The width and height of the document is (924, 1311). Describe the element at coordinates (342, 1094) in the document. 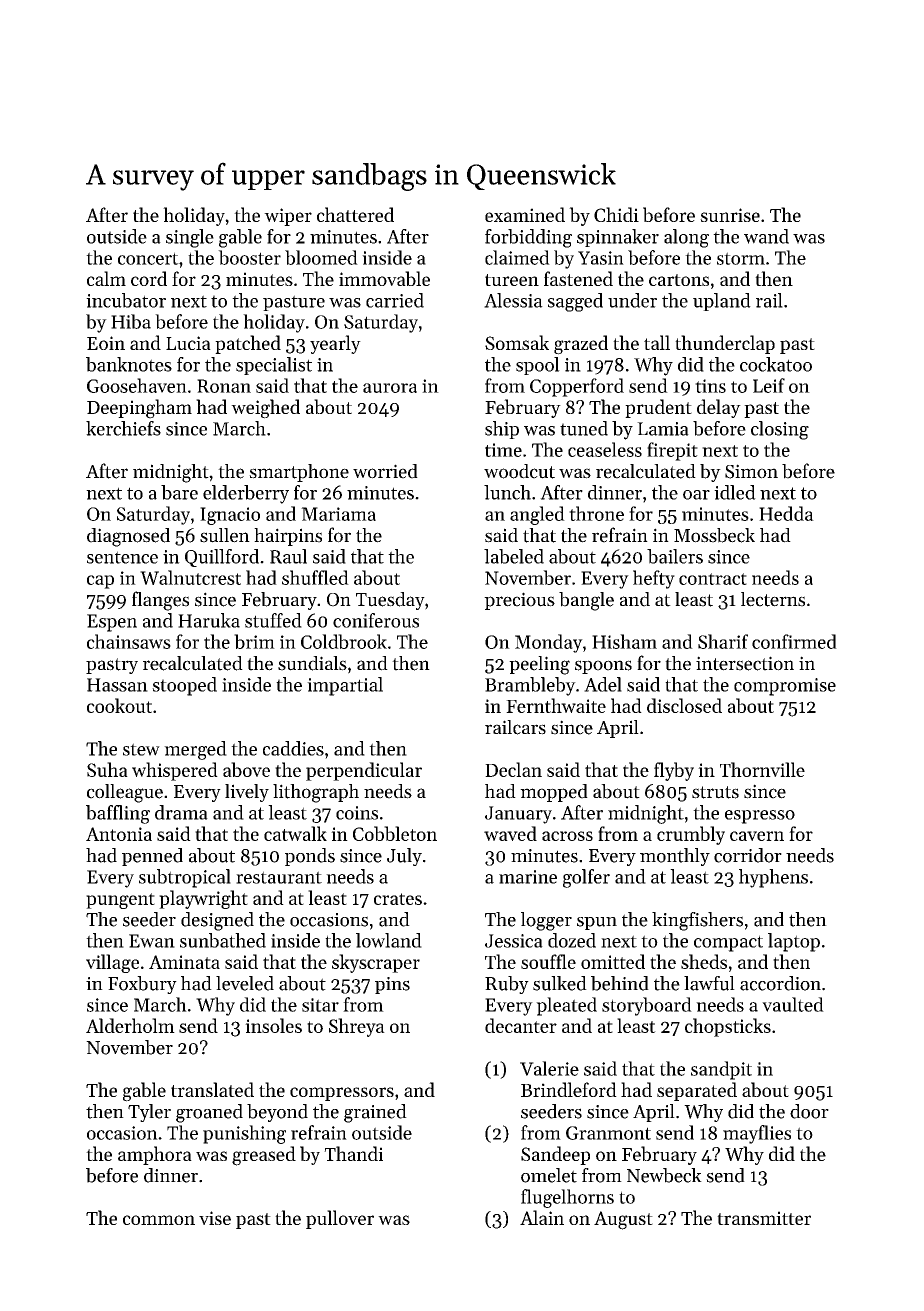

I see `compressors` at that location.
